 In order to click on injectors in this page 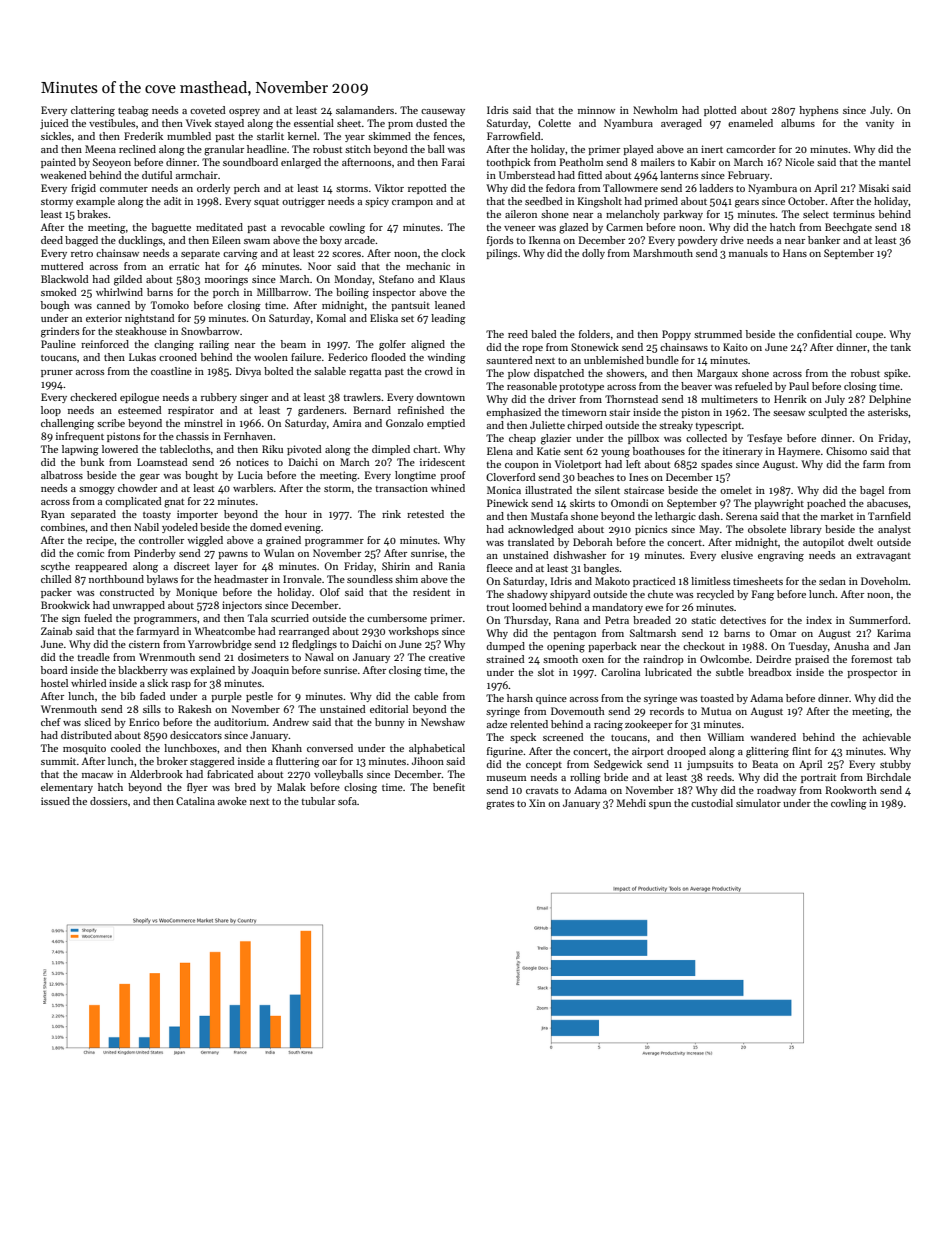, I will do `click(242, 606)`.
